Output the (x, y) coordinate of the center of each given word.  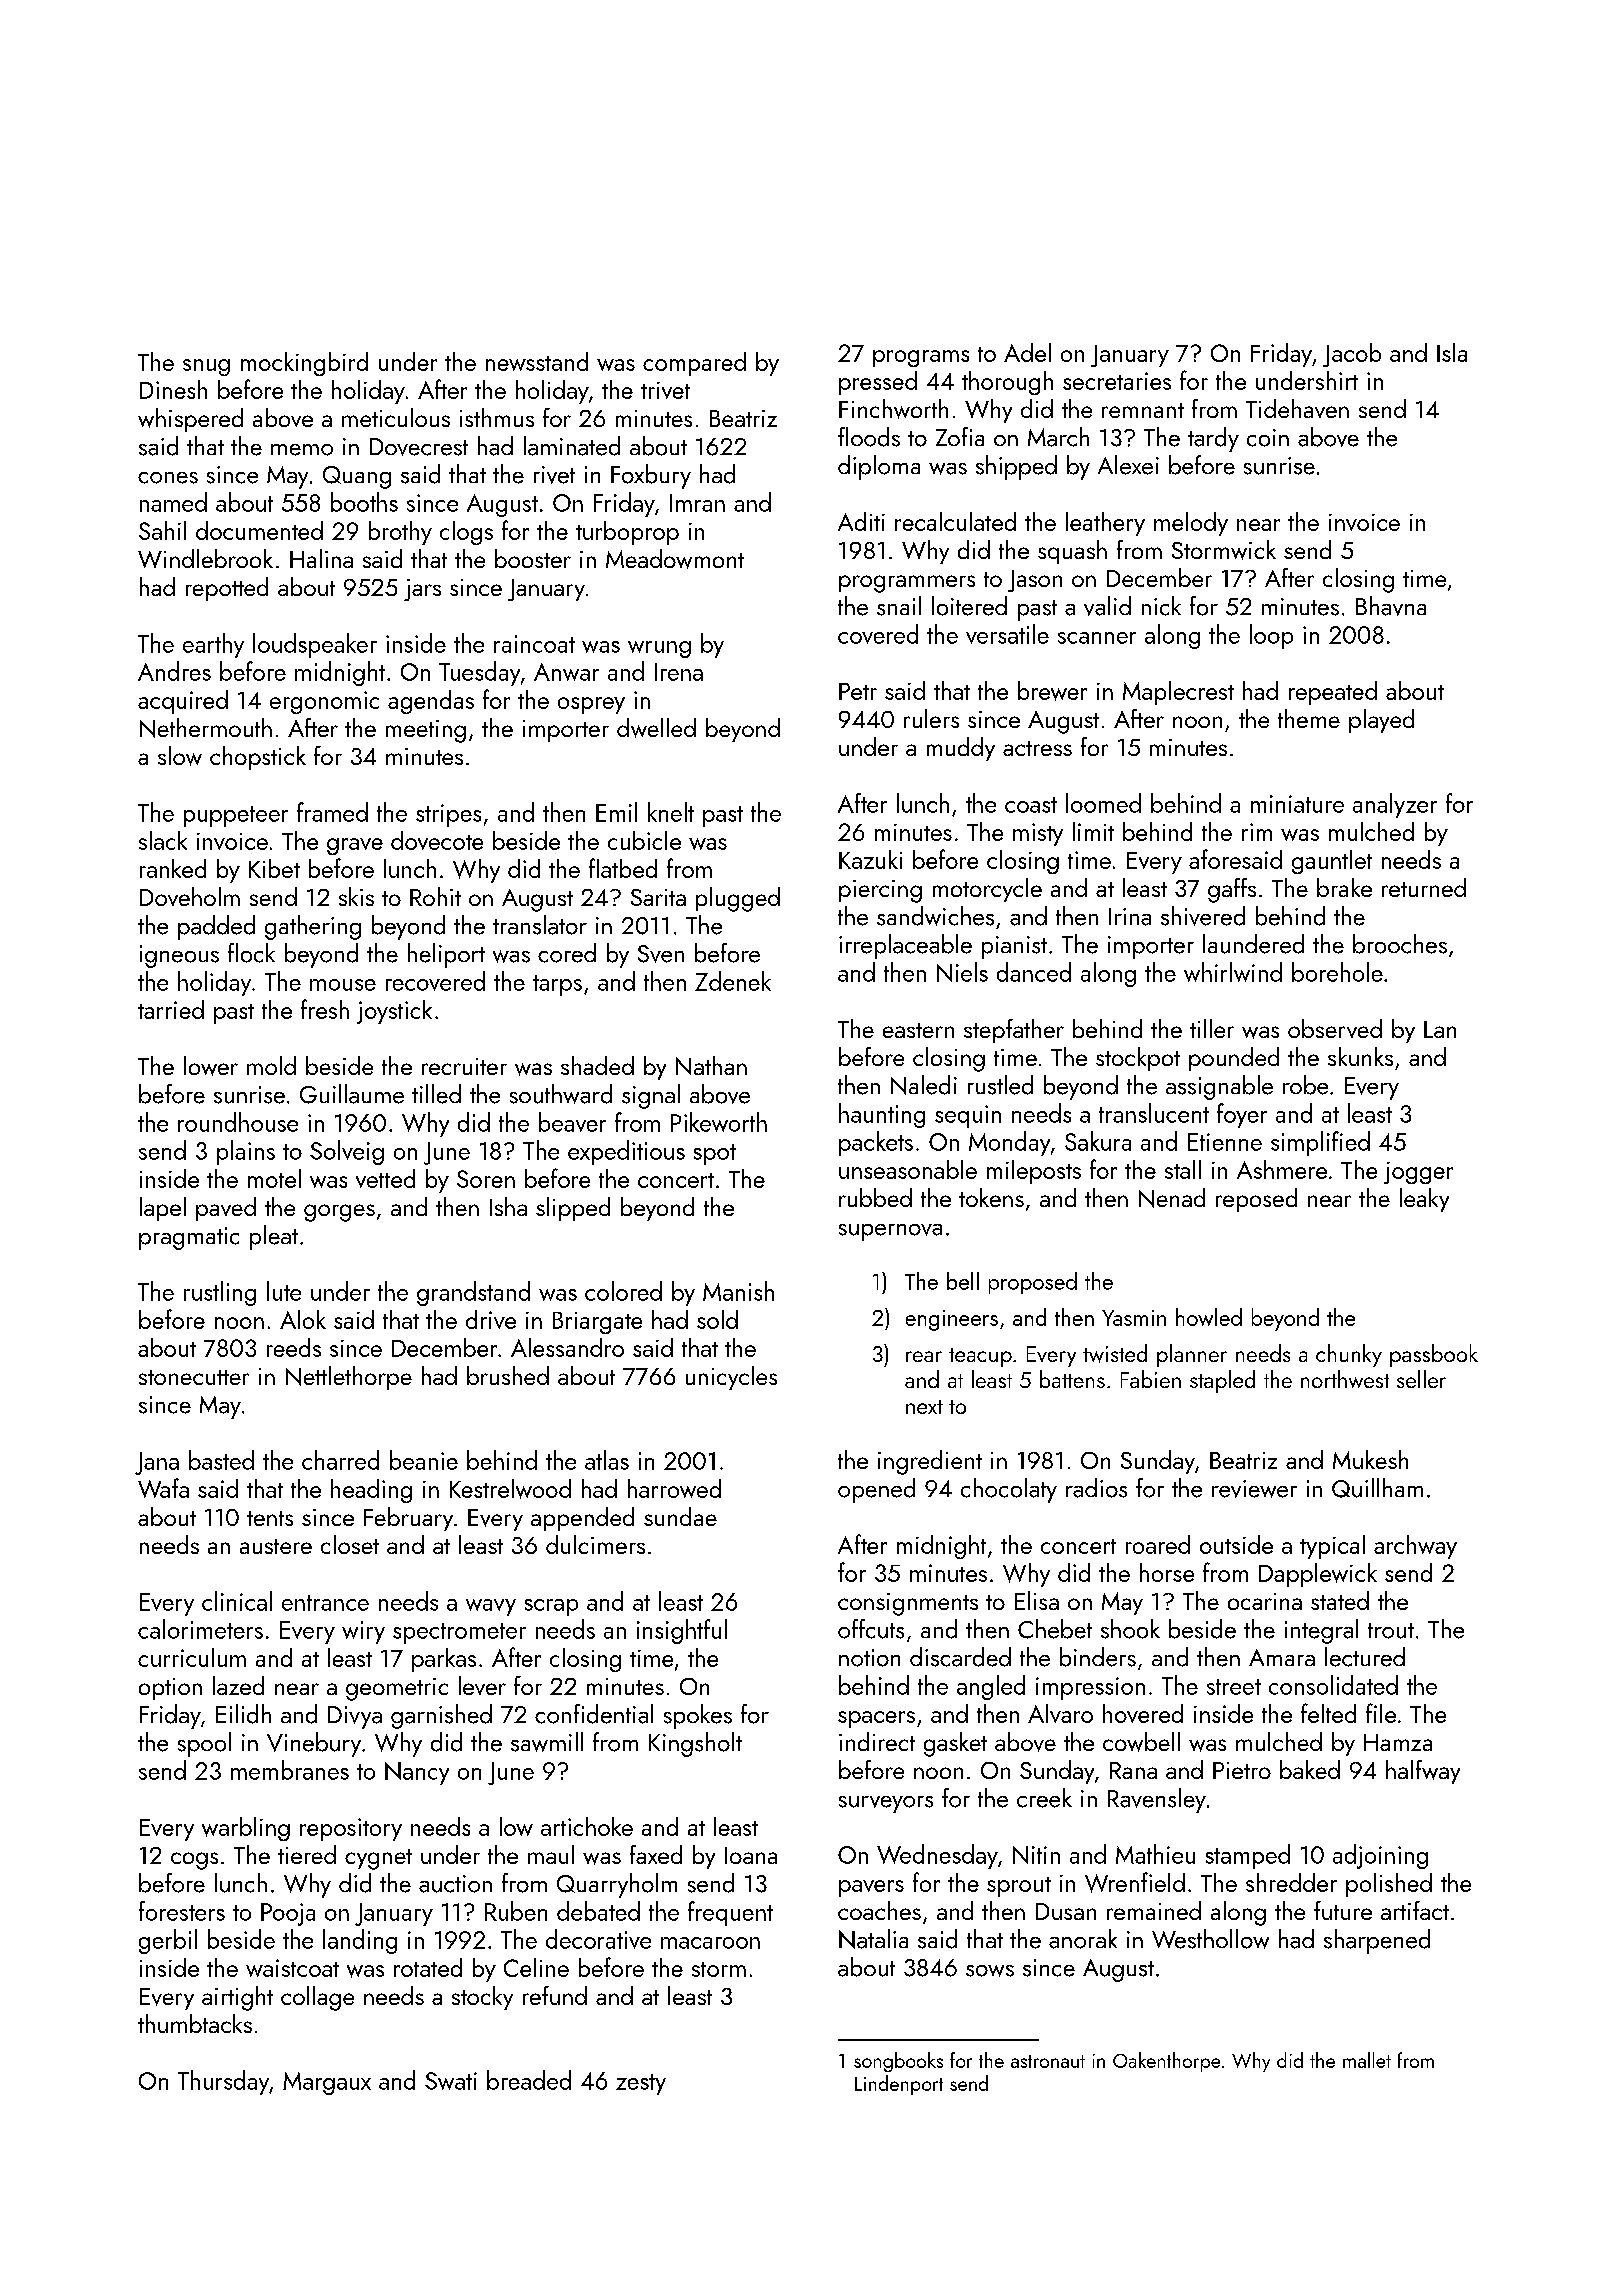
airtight (237, 1998)
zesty (641, 2084)
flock (251, 953)
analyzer (1395, 805)
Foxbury (651, 476)
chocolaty (1009, 1490)
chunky (1349, 1355)
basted (221, 1460)
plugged (738, 899)
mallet (1367, 2060)
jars (422, 590)
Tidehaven (1297, 408)
